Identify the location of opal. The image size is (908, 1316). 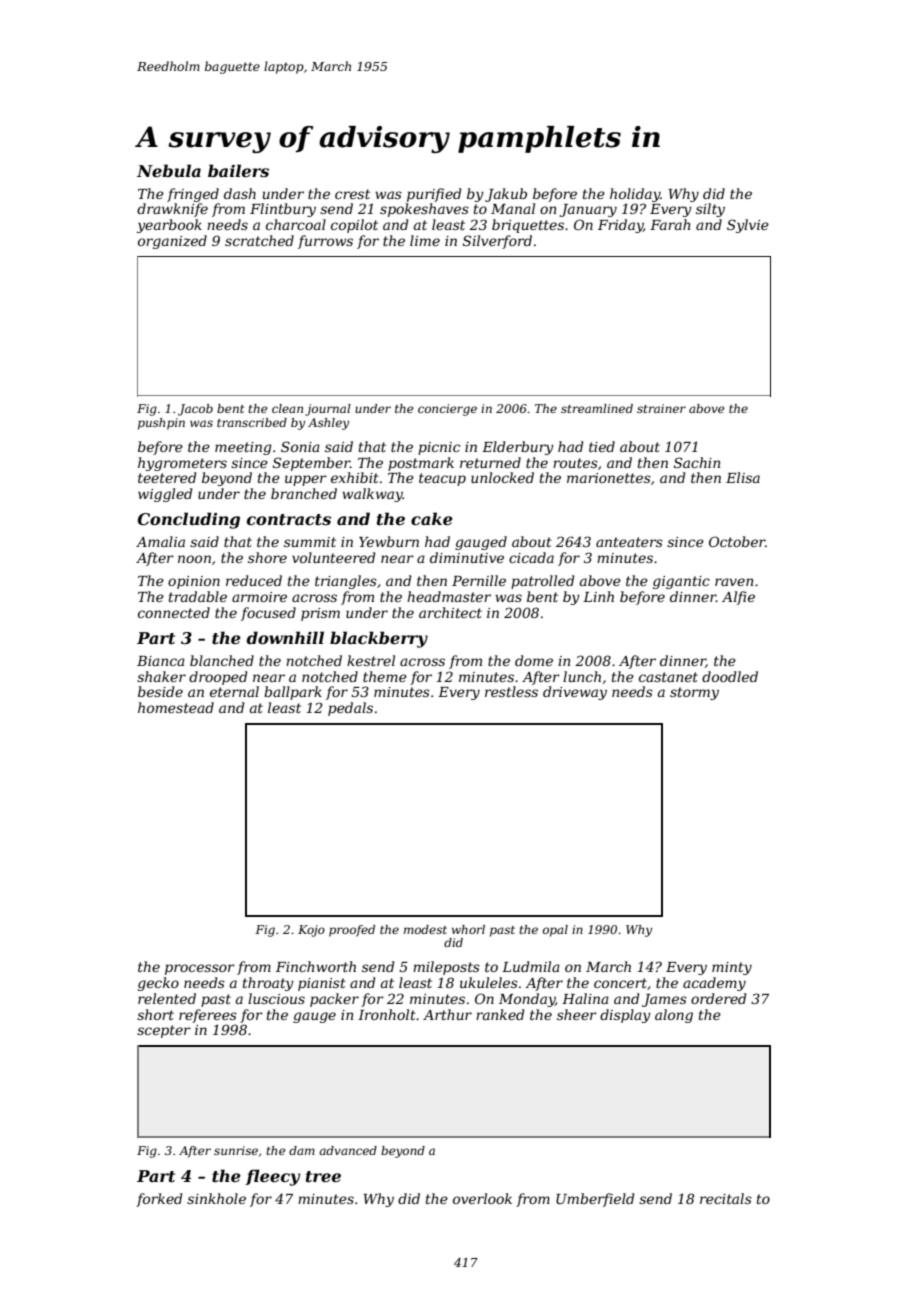
(555, 931).
